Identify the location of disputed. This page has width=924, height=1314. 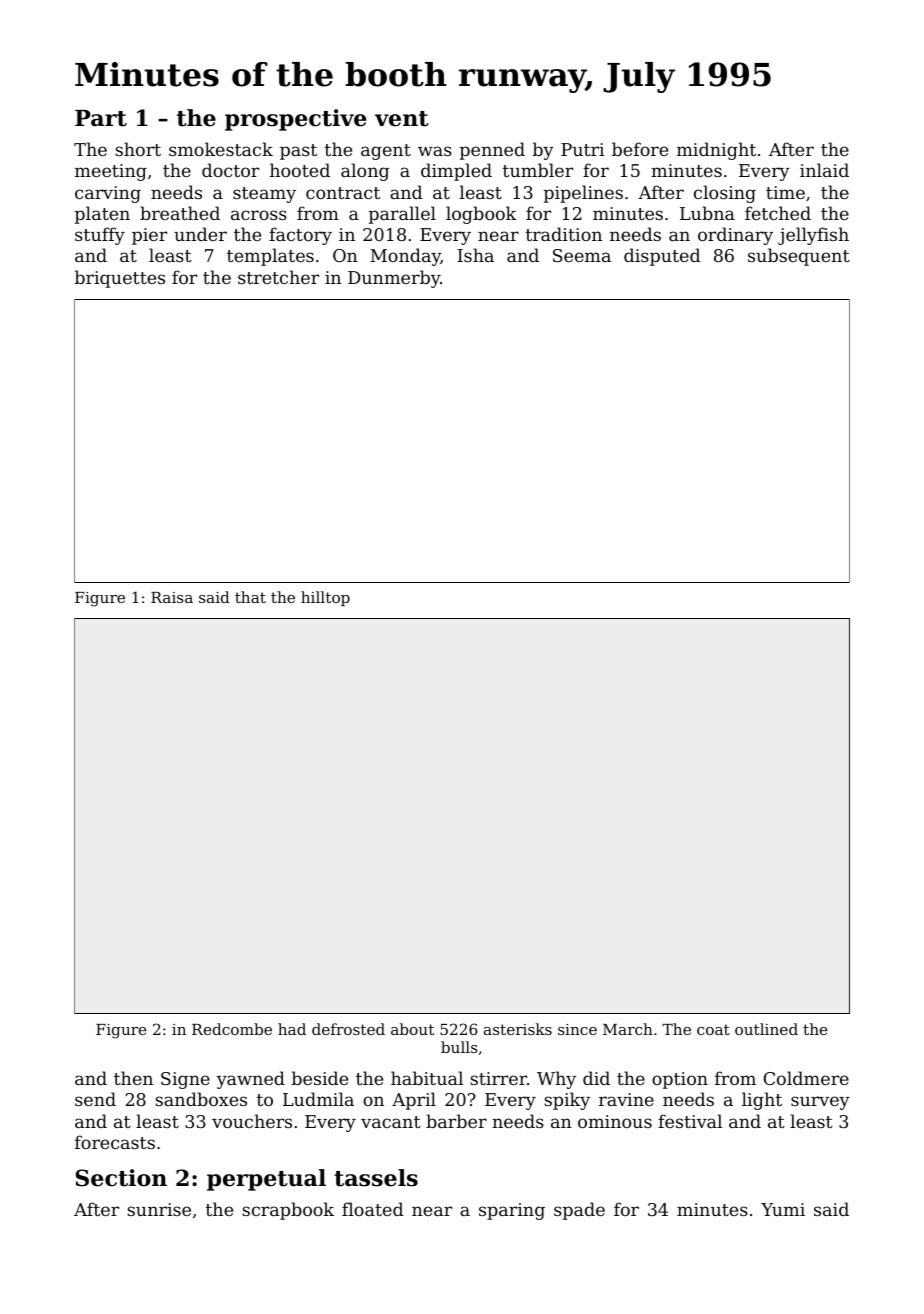
(662, 257).
